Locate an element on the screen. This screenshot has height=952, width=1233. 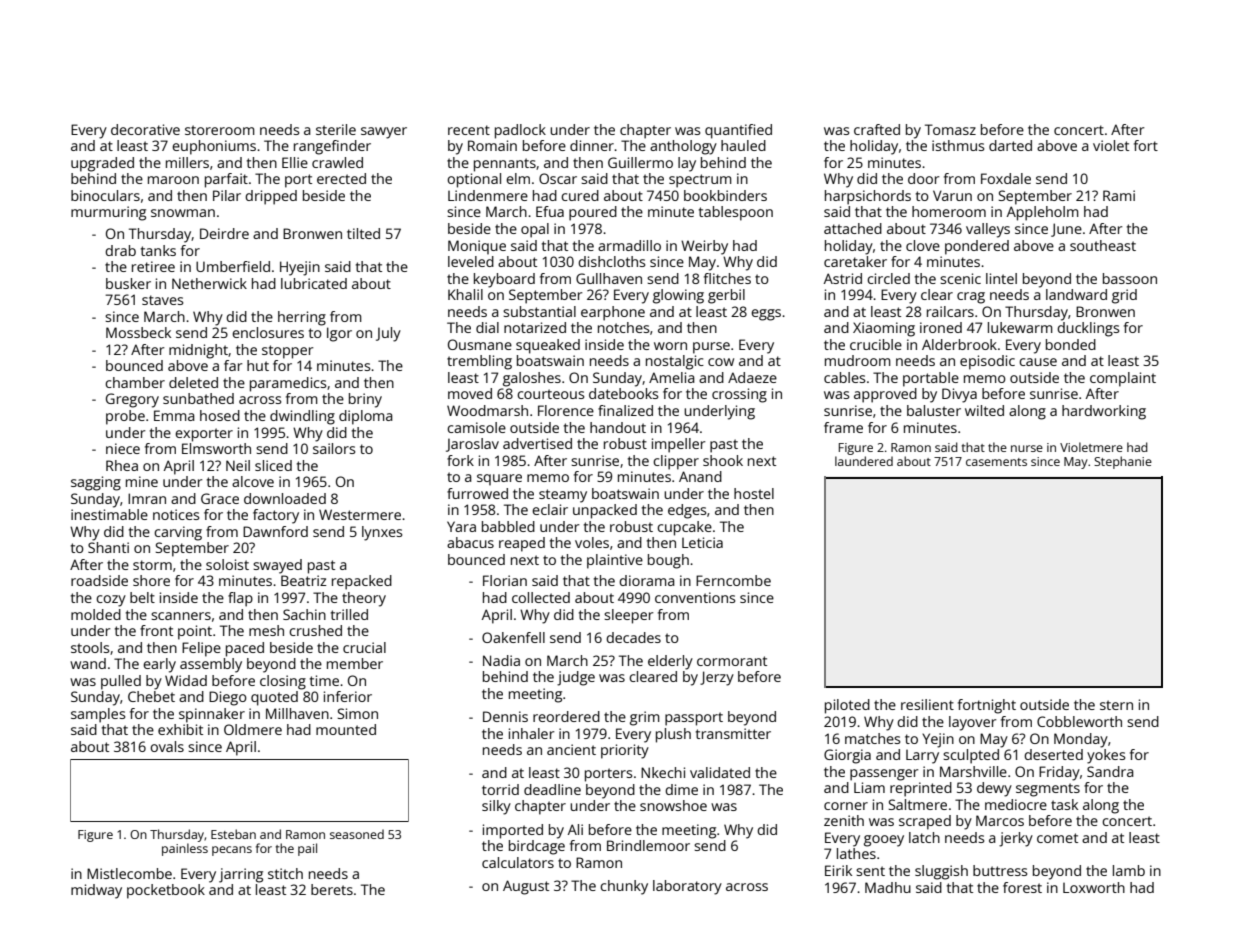
cormorant is located at coordinates (732, 661).
